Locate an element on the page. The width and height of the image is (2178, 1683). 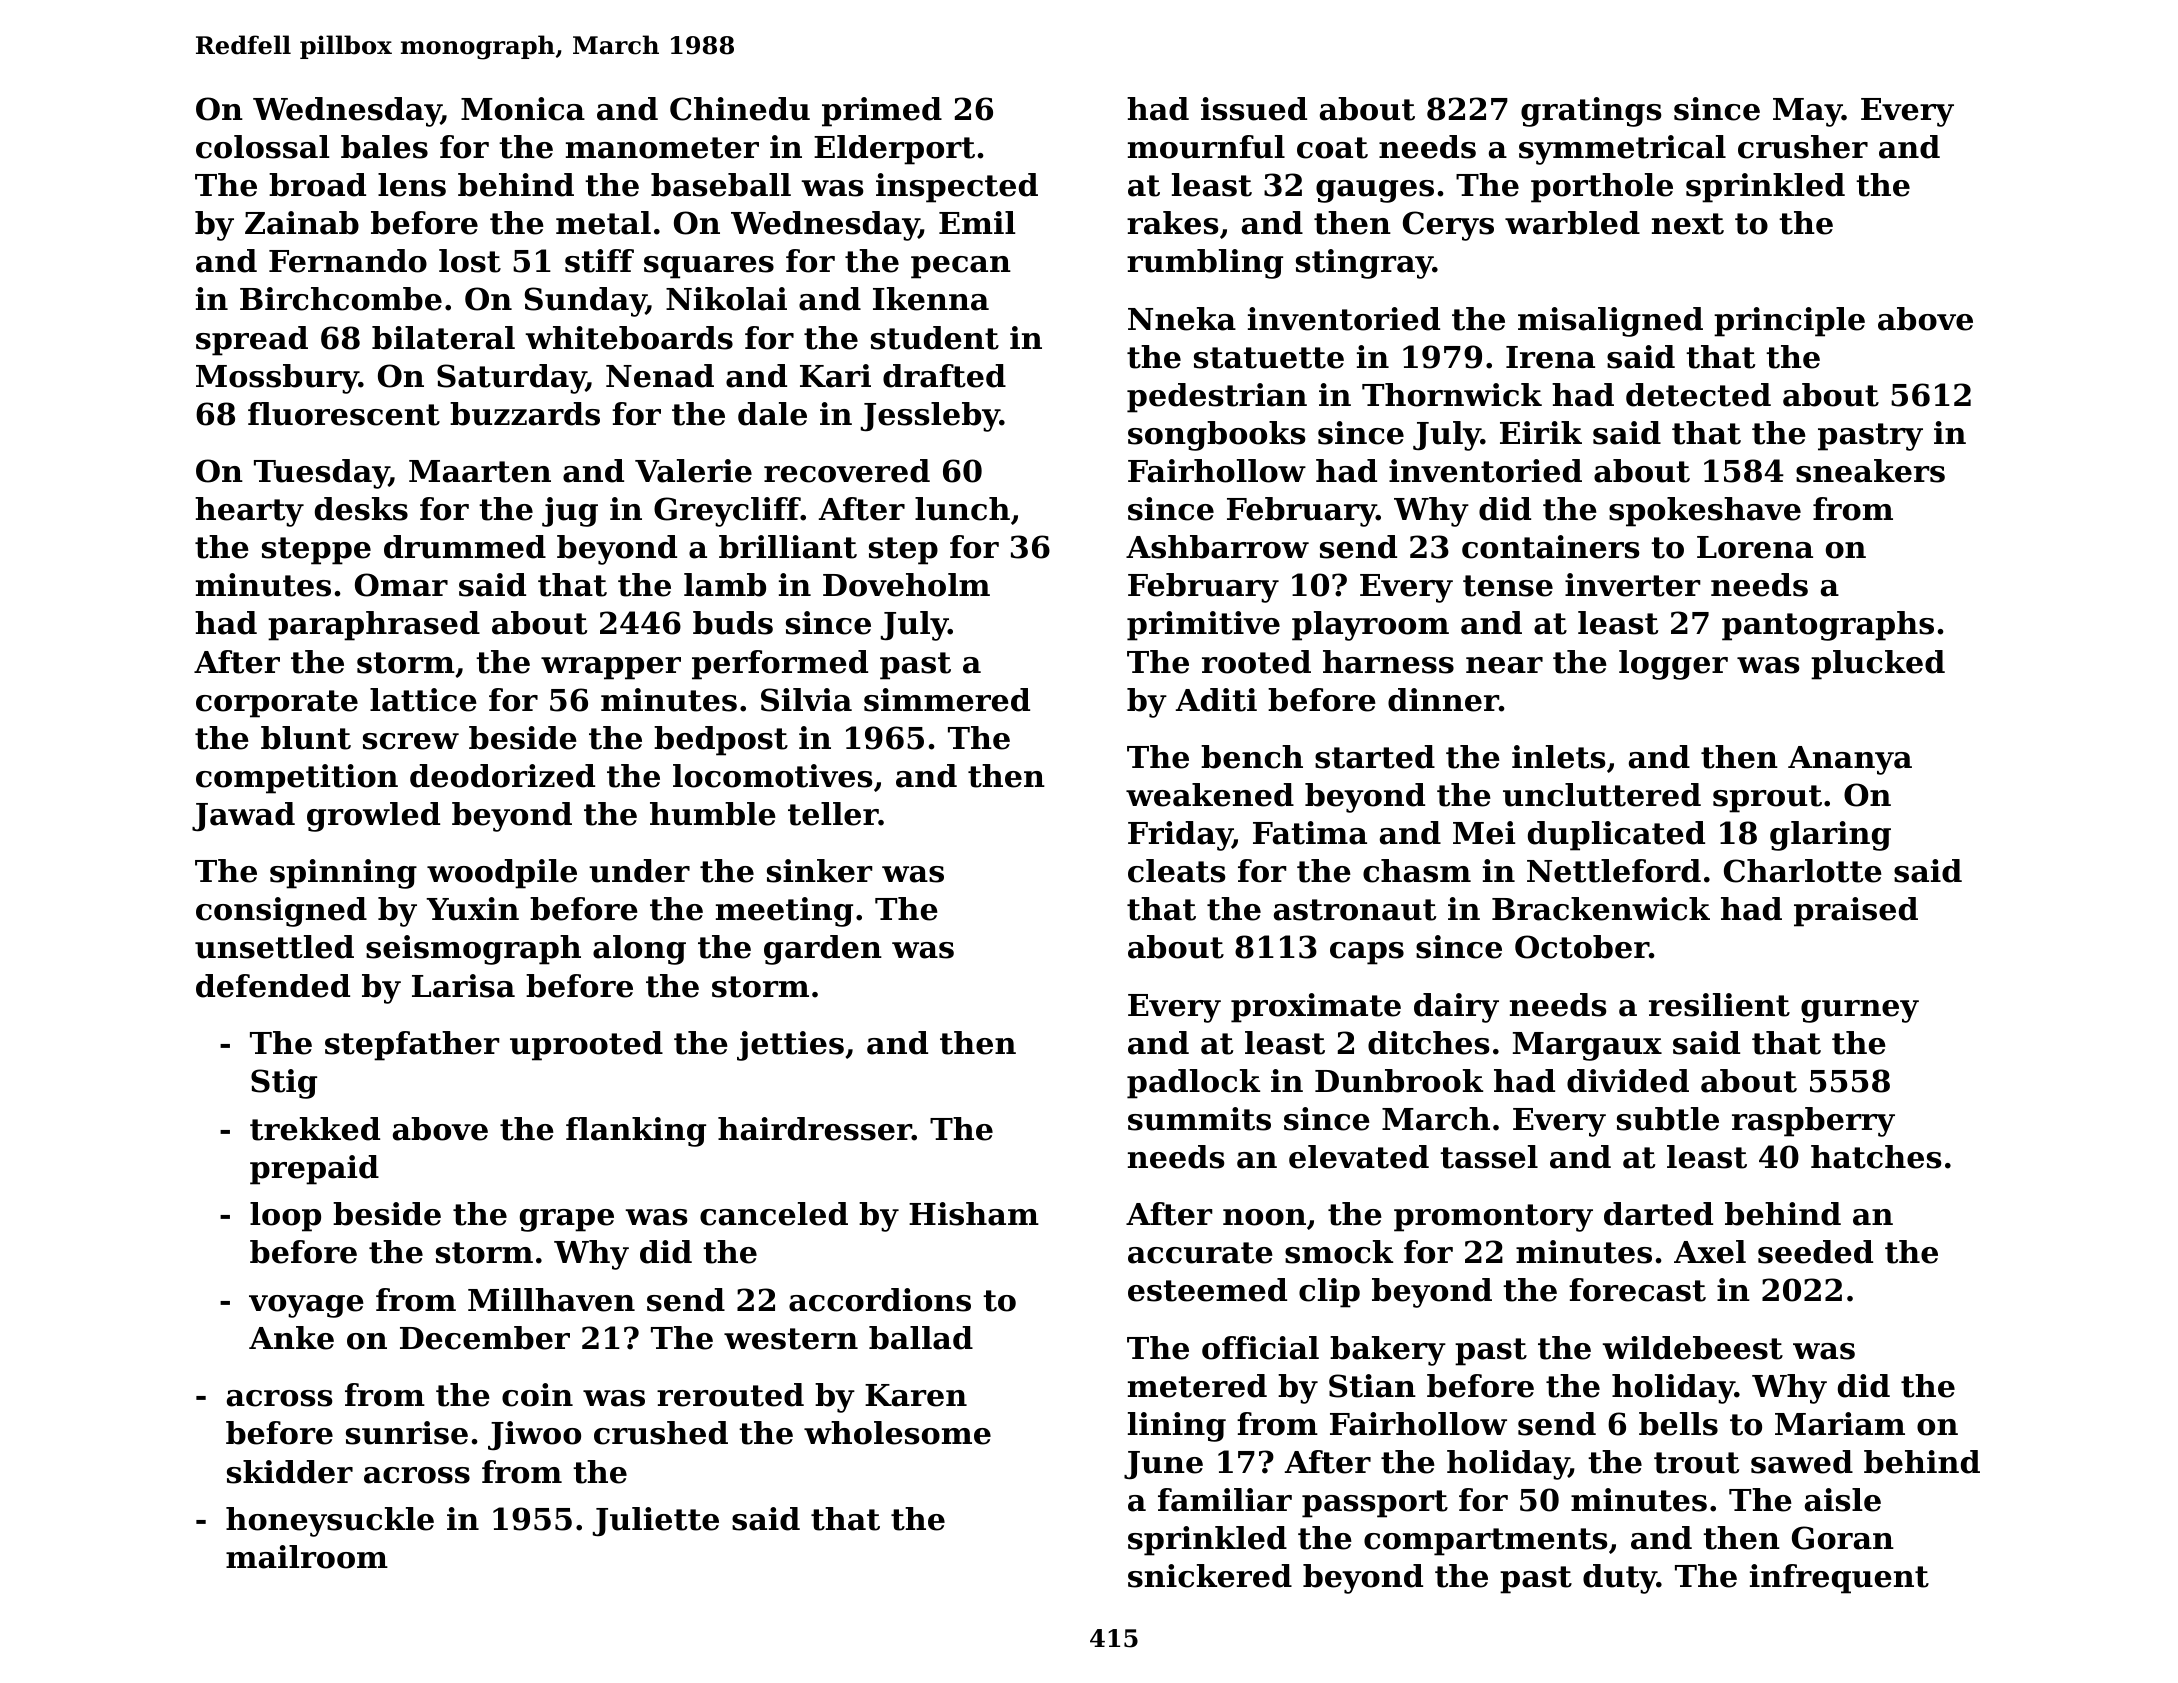
Nneka is located at coordinates (1182, 319).
